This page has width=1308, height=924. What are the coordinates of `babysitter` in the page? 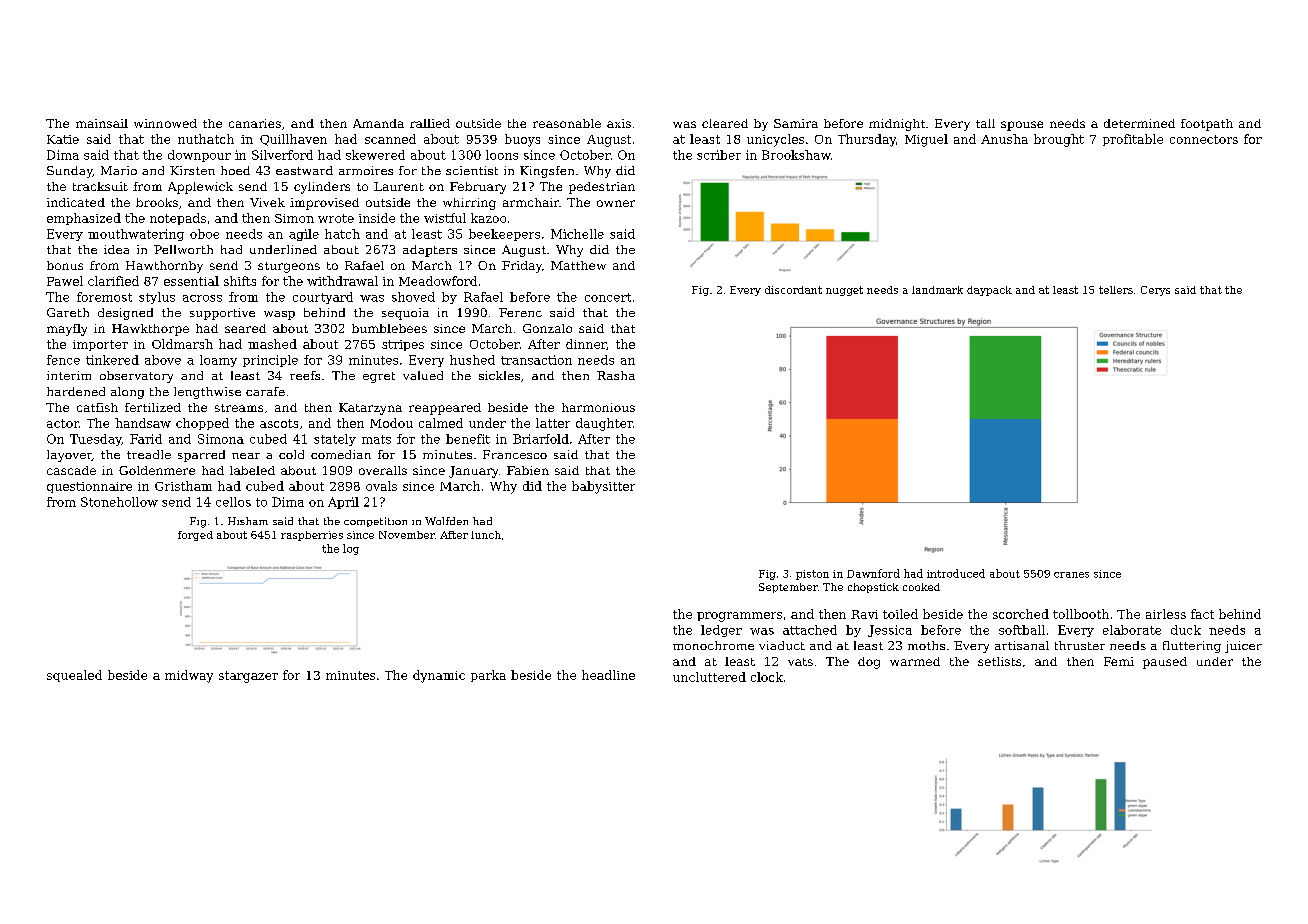 It's located at (603, 487).
